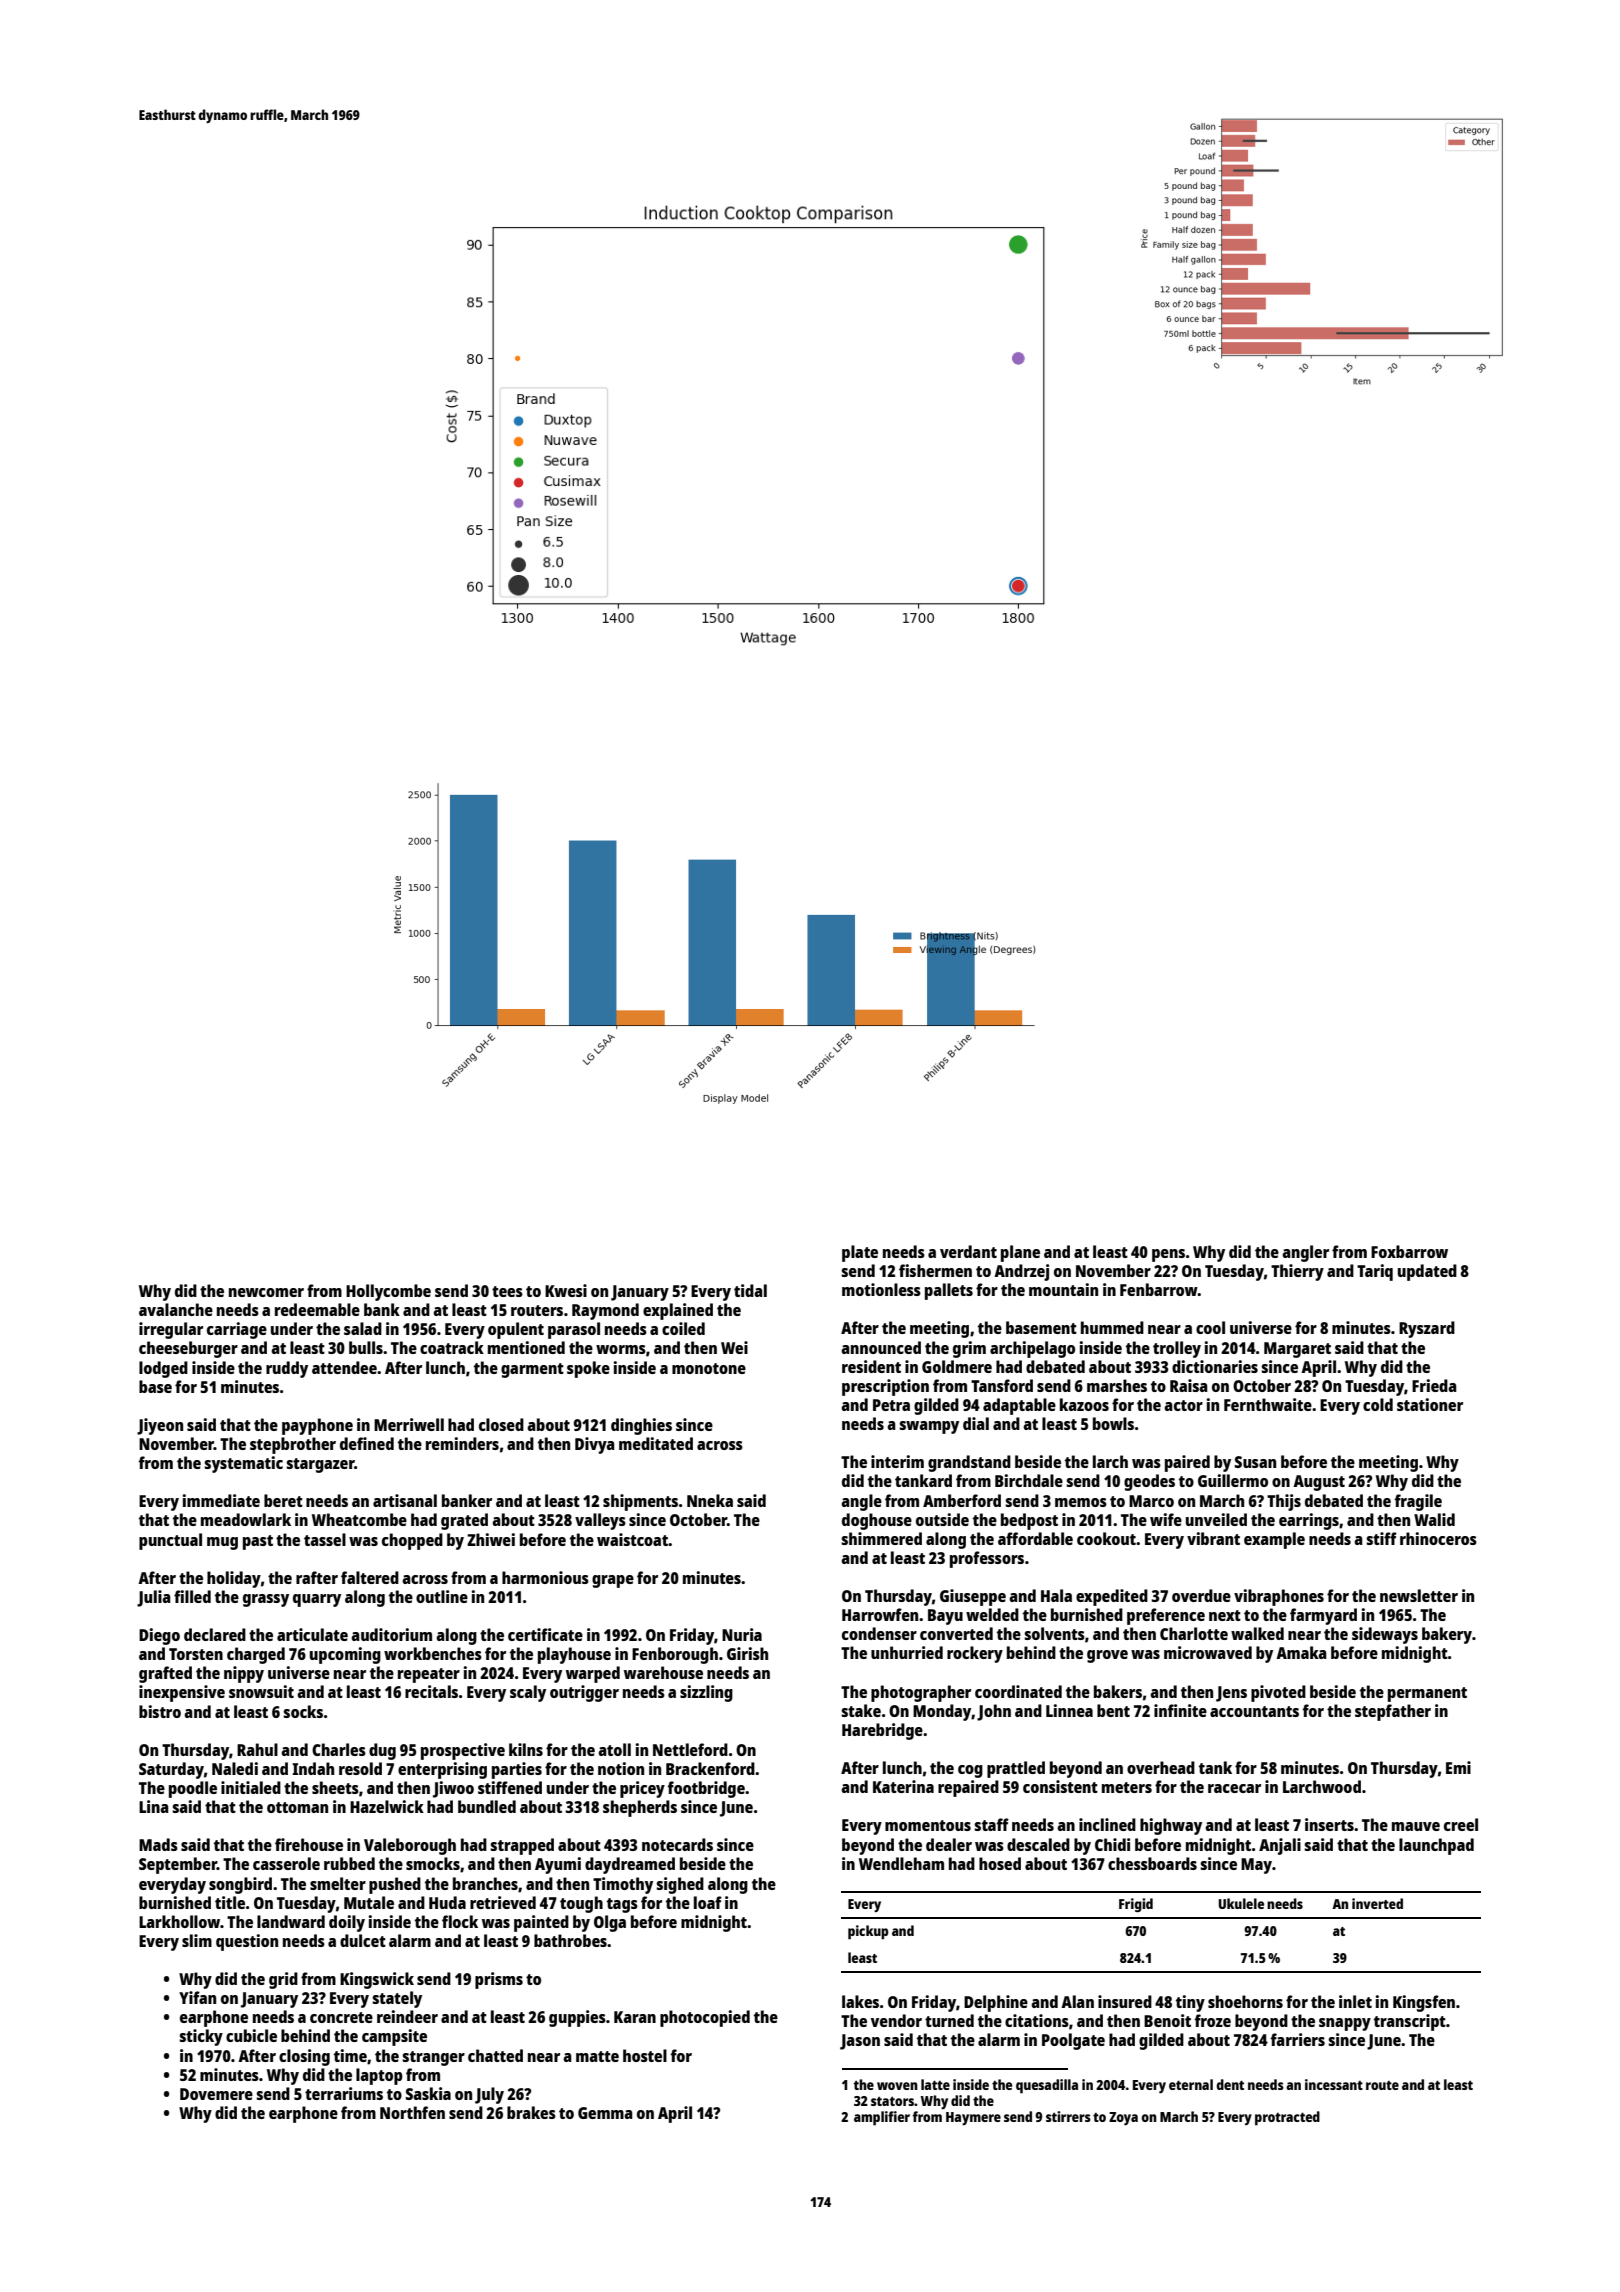  What do you see at coordinates (369, 1902) in the screenshot?
I see `Mutale` at bounding box center [369, 1902].
